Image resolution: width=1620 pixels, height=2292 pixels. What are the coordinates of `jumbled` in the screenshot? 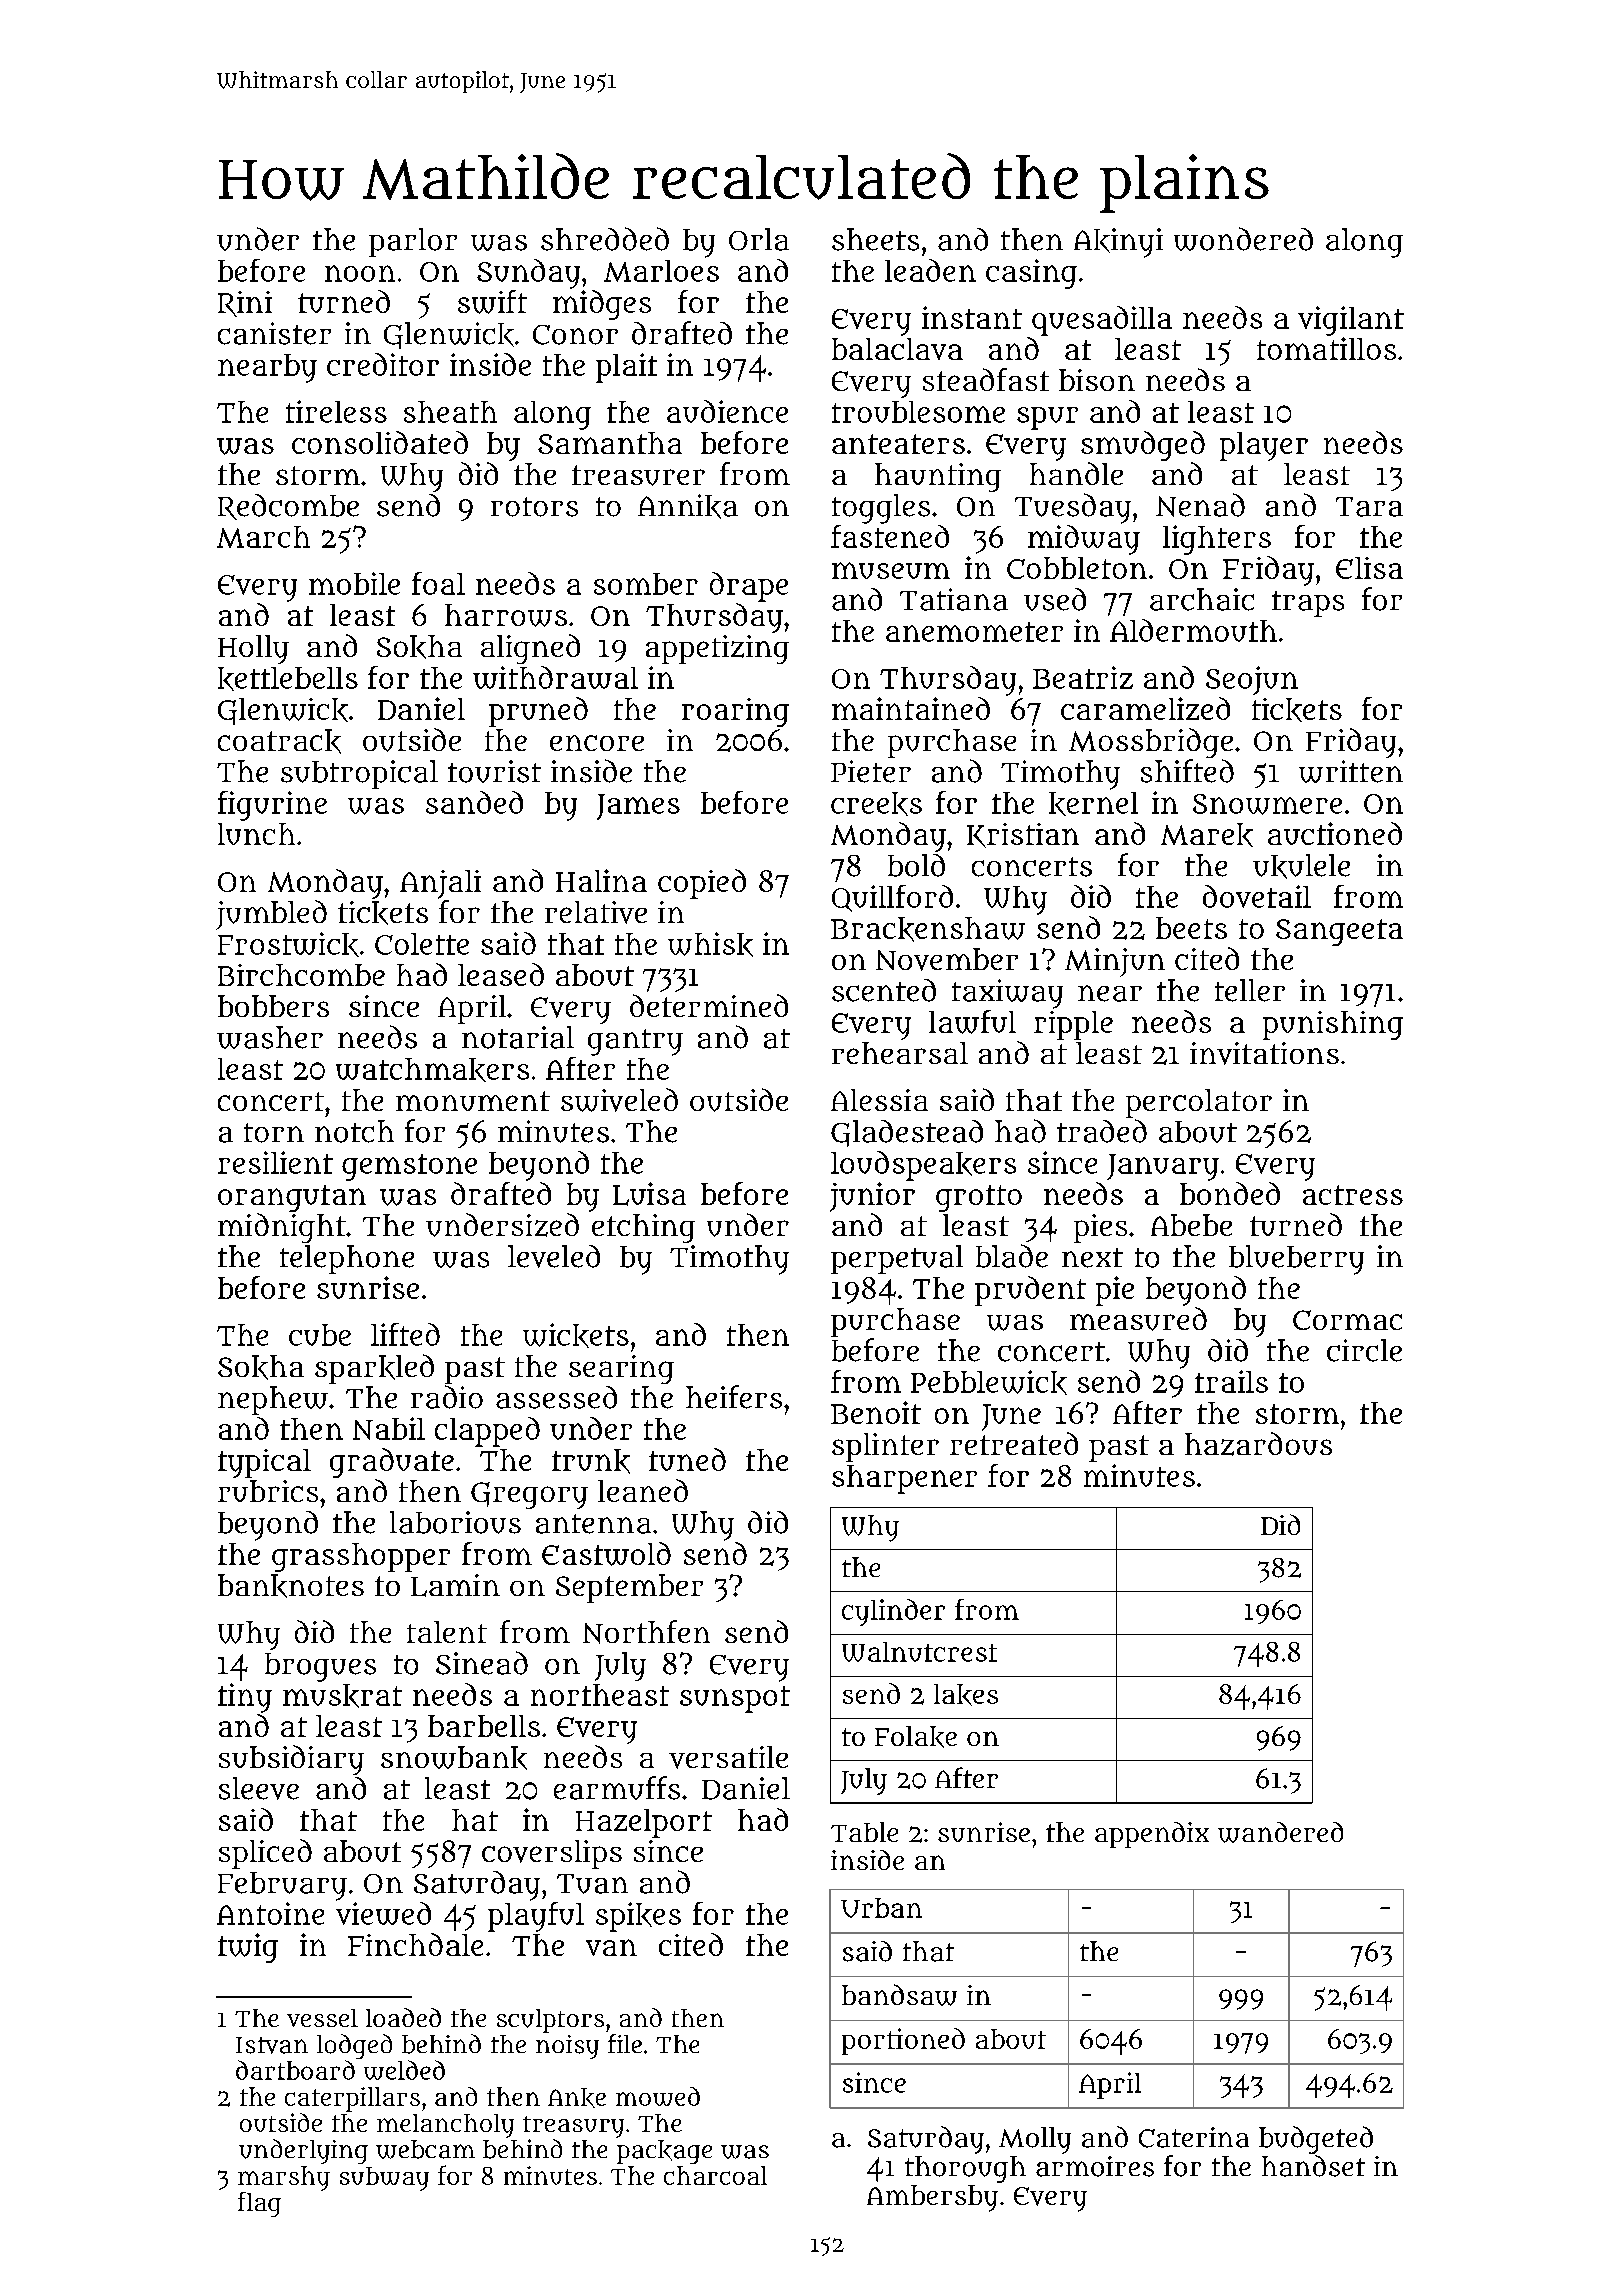 It's located at (271, 915).
